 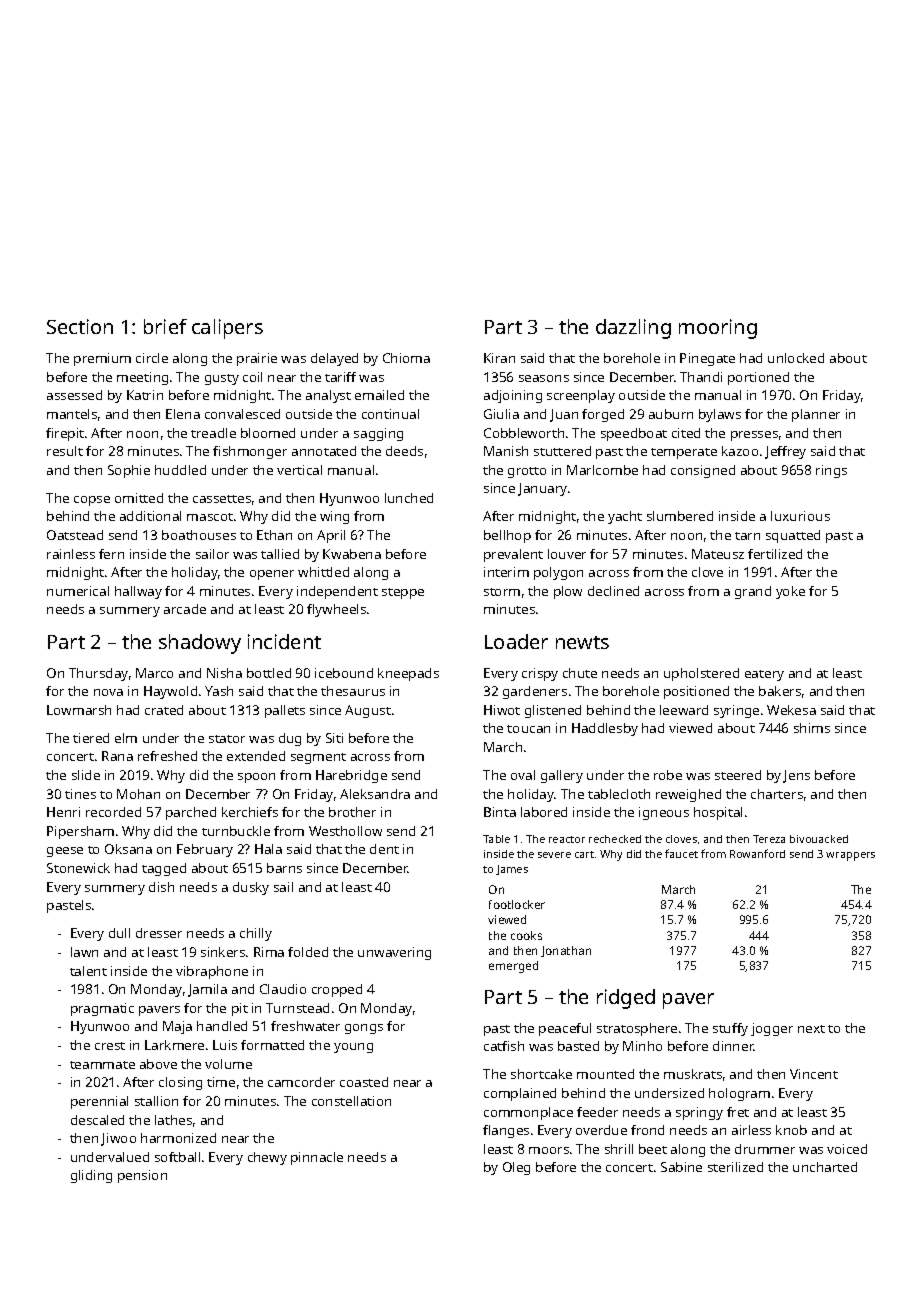 I want to click on storm, so click(x=502, y=592).
